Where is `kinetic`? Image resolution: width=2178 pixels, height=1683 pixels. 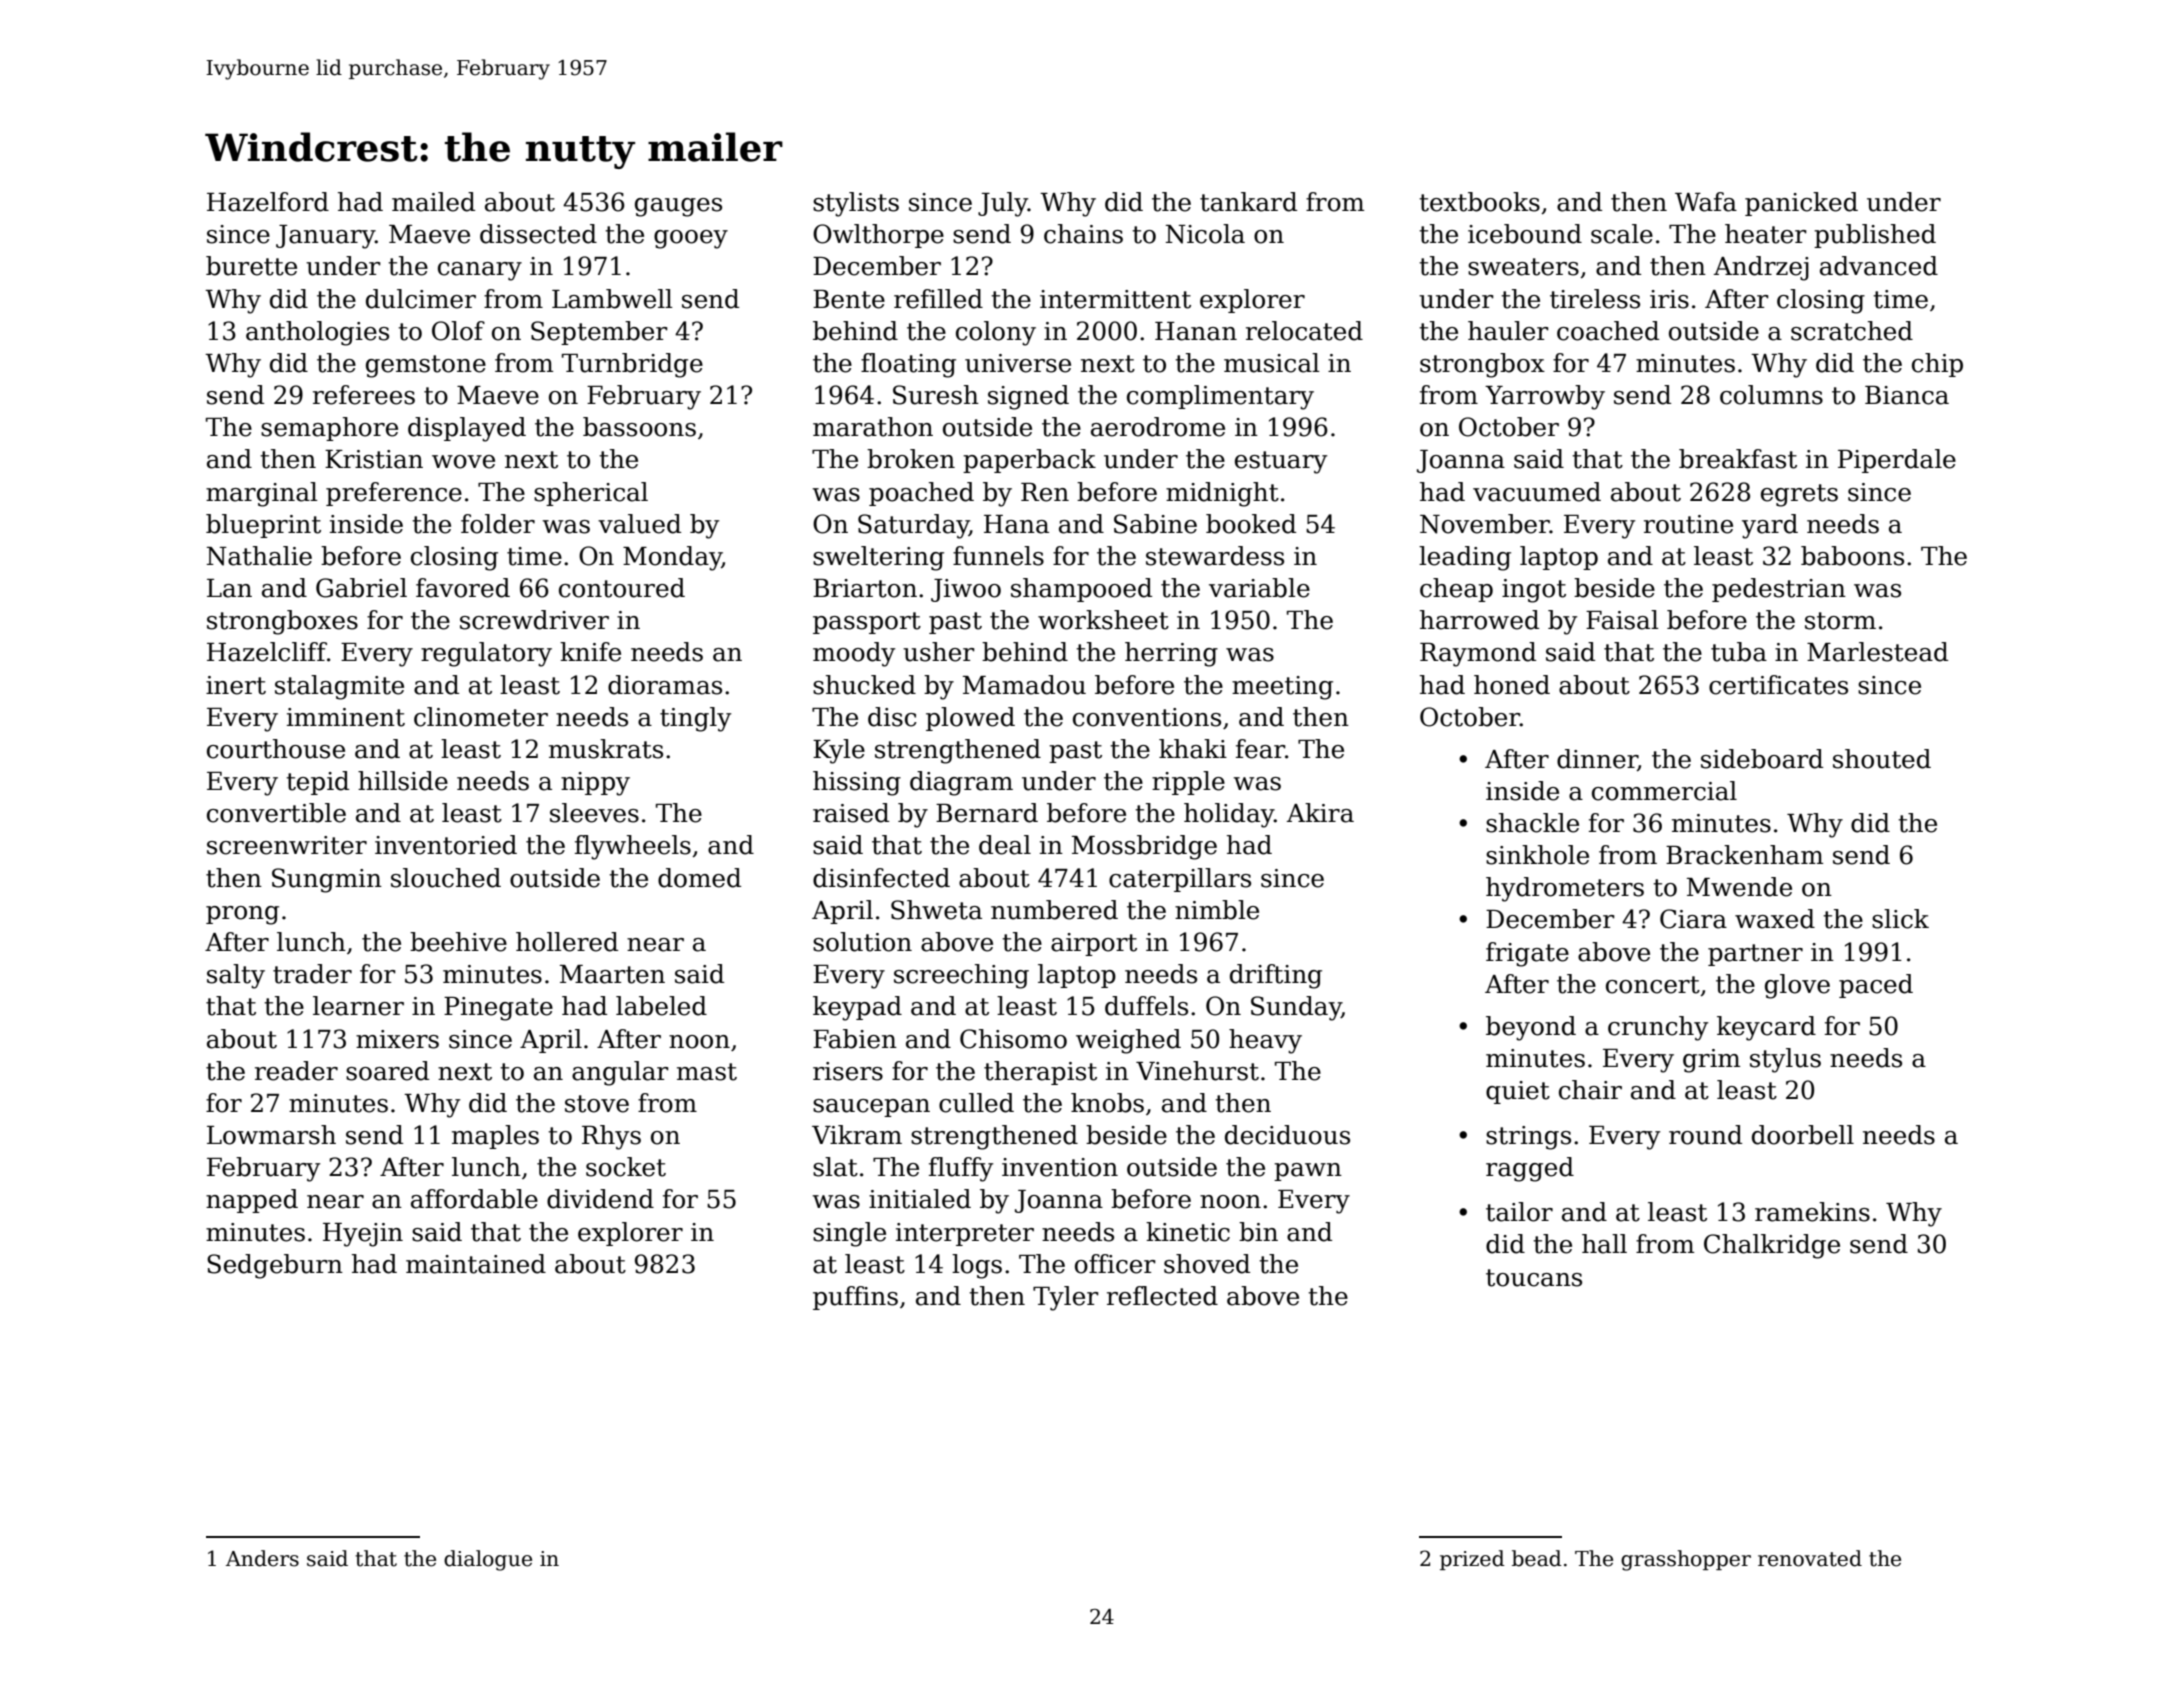 kinetic is located at coordinates (1188, 1232).
